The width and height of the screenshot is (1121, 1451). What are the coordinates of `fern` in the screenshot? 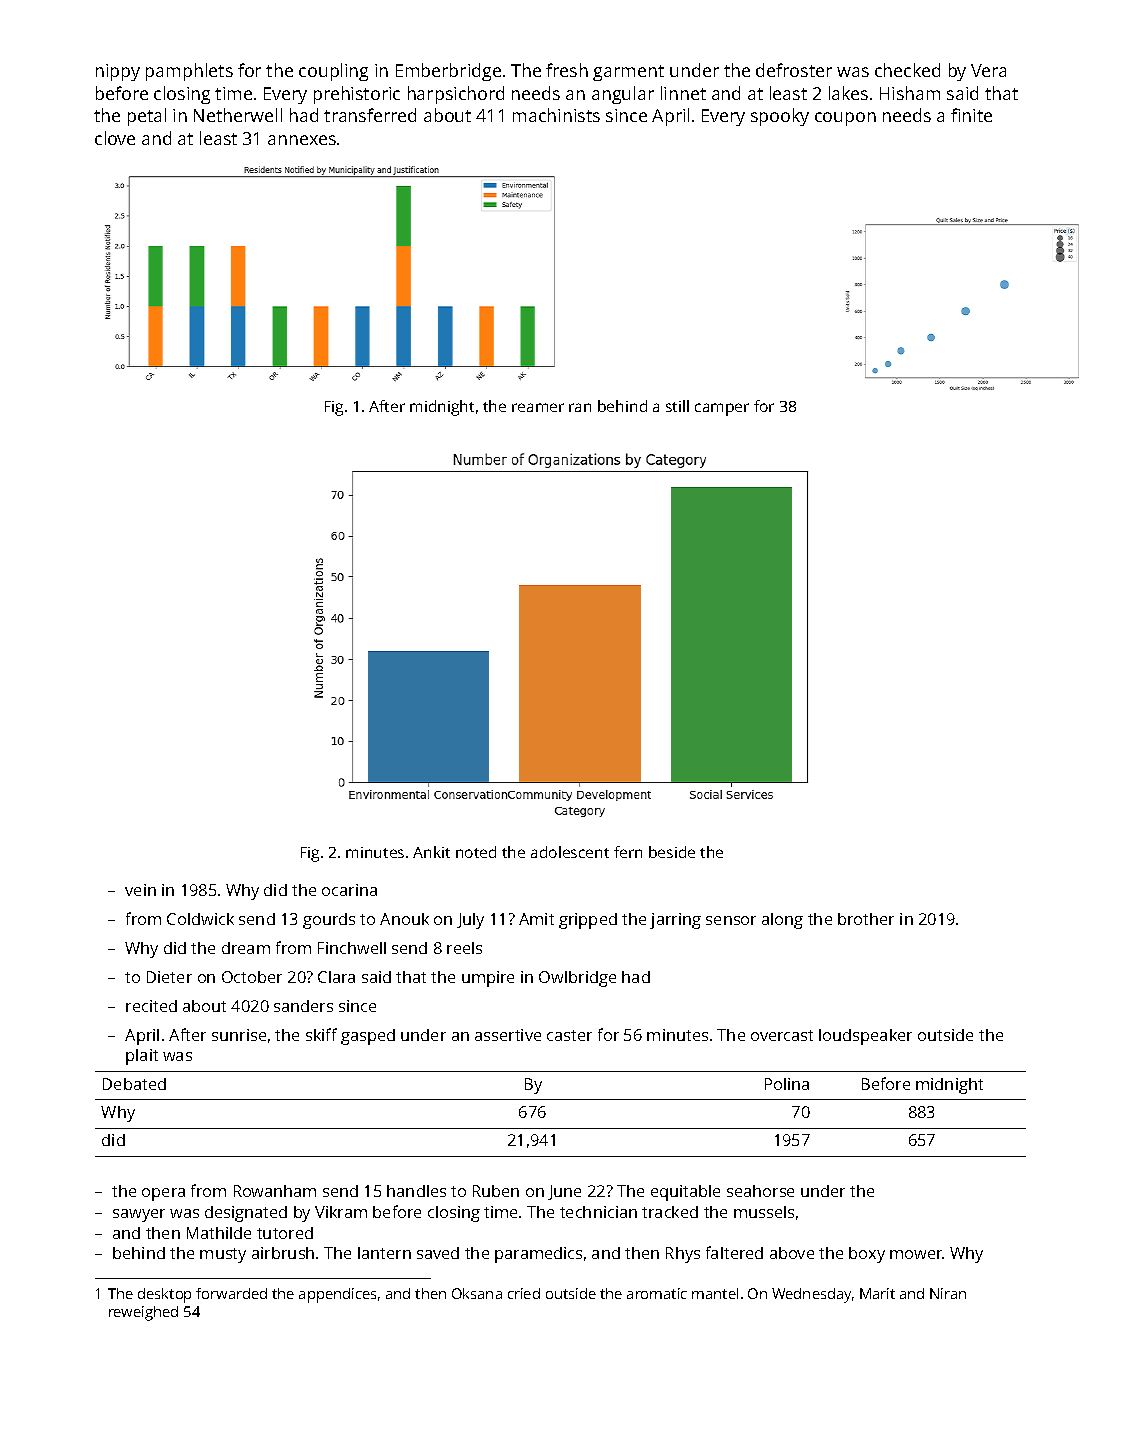 It's located at (628, 852).
